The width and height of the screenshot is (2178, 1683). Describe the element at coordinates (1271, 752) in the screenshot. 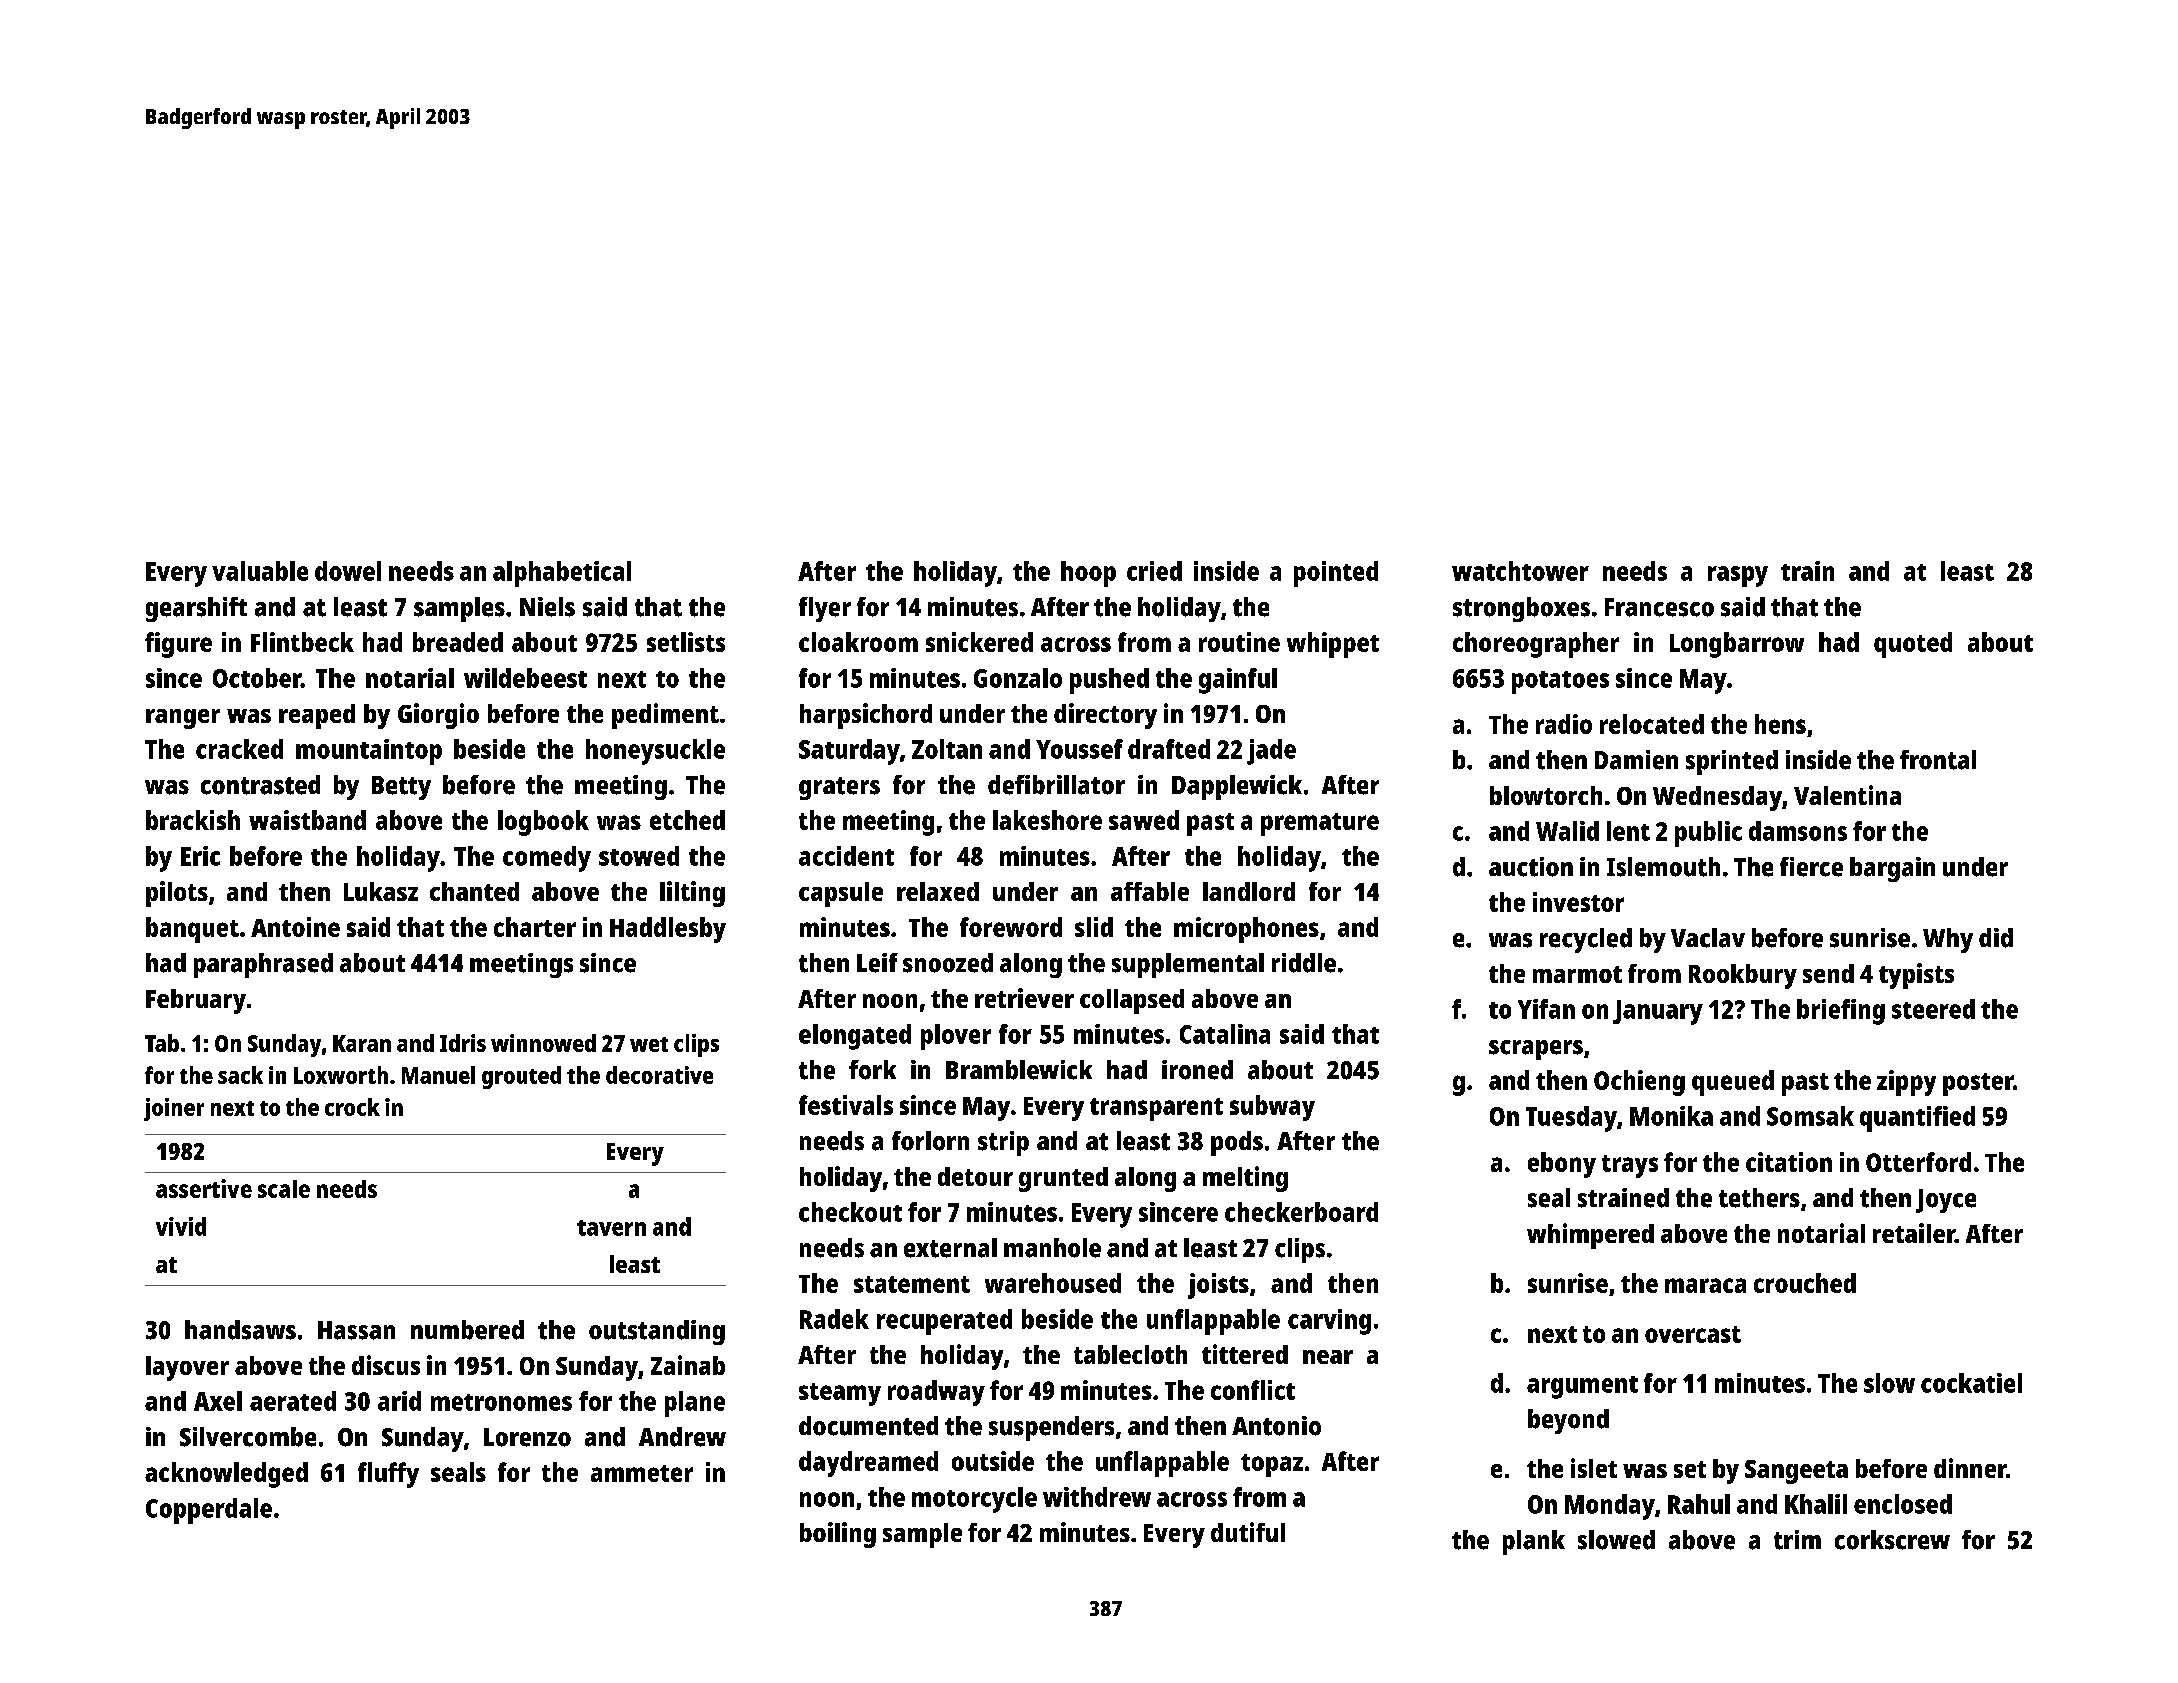

I see `jade` at that location.
